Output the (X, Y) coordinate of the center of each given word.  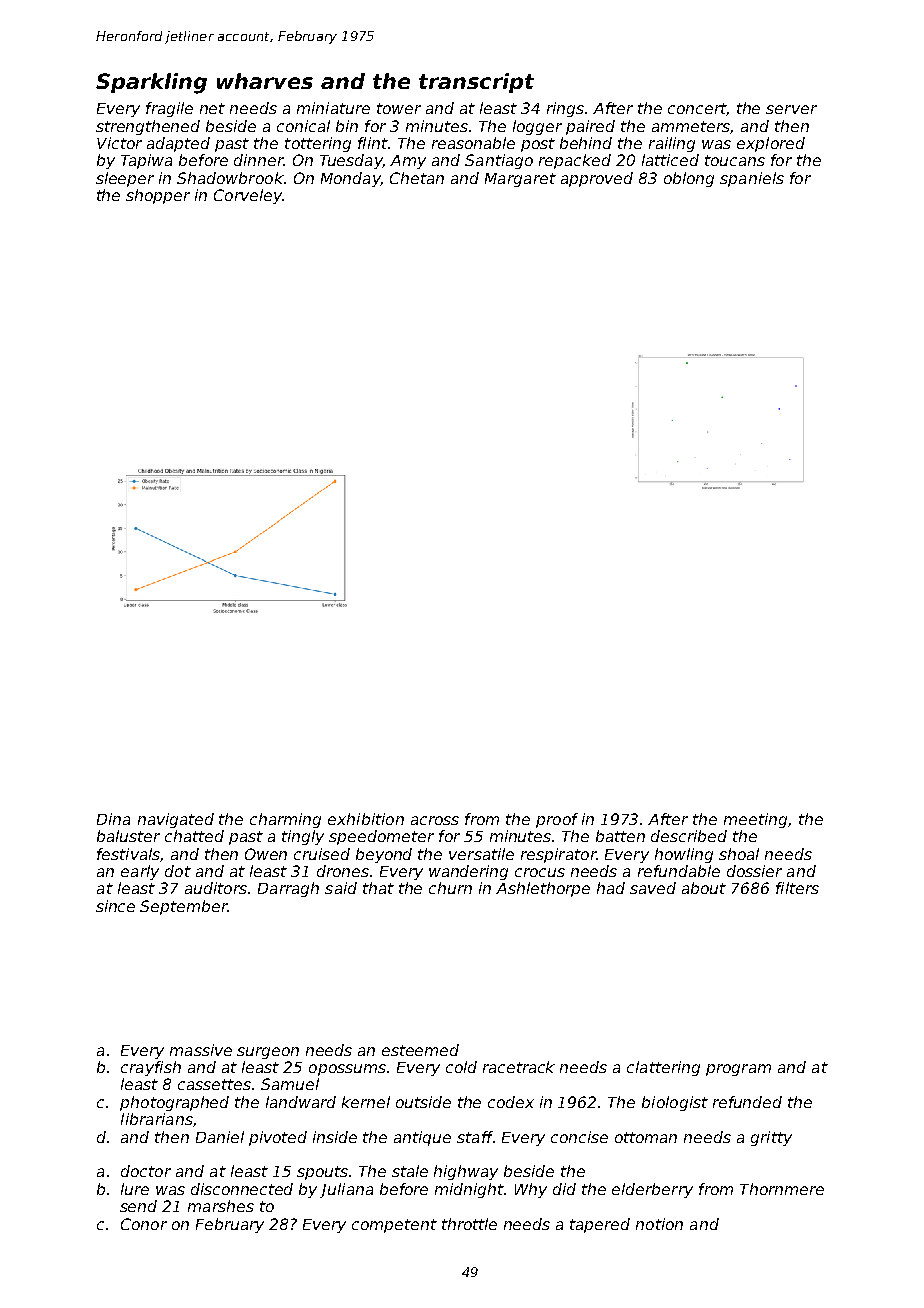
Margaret (520, 180)
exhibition (366, 819)
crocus (540, 872)
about (704, 888)
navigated (176, 820)
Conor (144, 1224)
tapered (600, 1225)
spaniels (752, 179)
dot (178, 871)
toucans (735, 160)
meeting (755, 820)
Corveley (248, 196)
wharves (265, 81)
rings (565, 109)
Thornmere (782, 1189)
